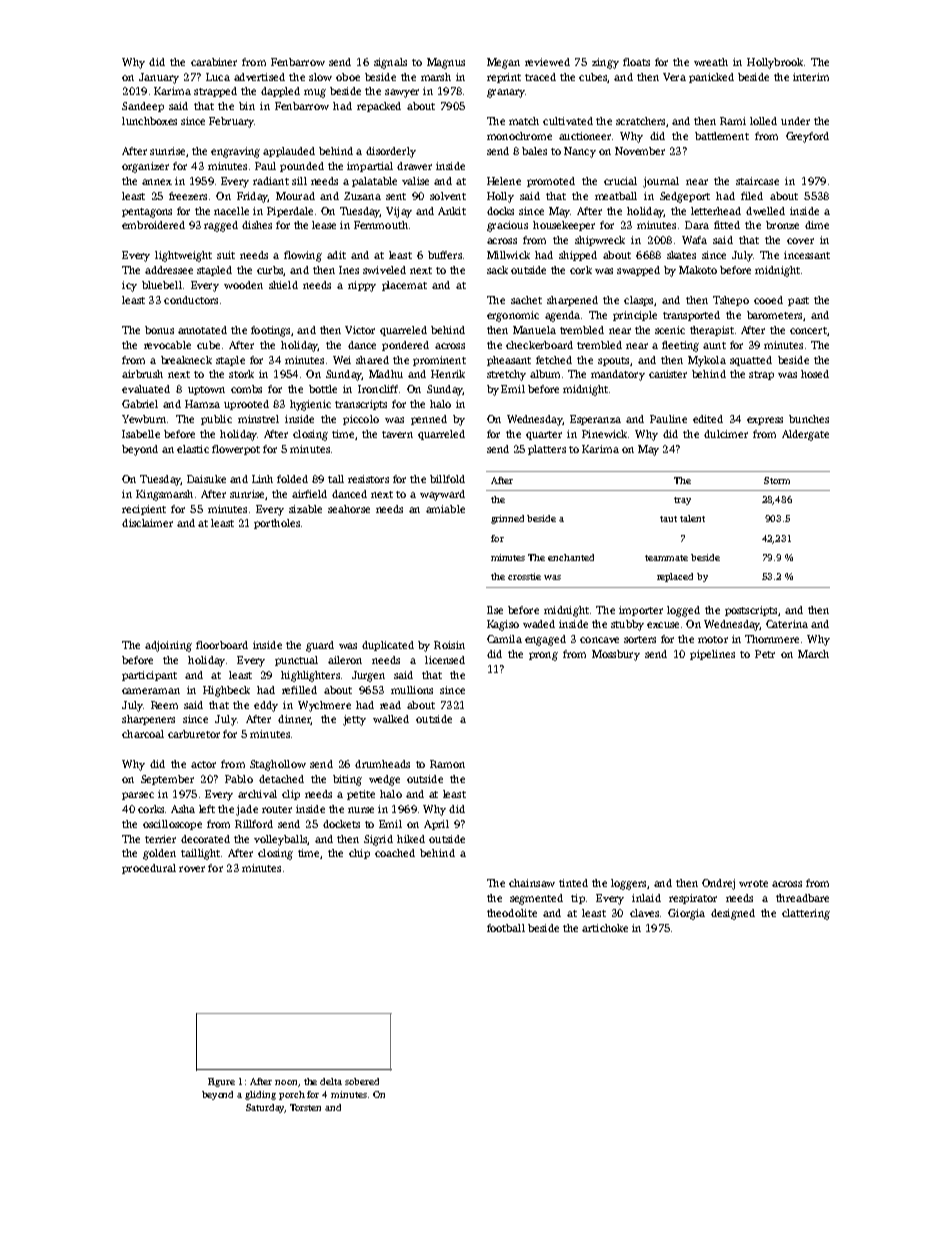  Describe the element at coordinates (733, 914) in the image. I see `designed` at that location.
